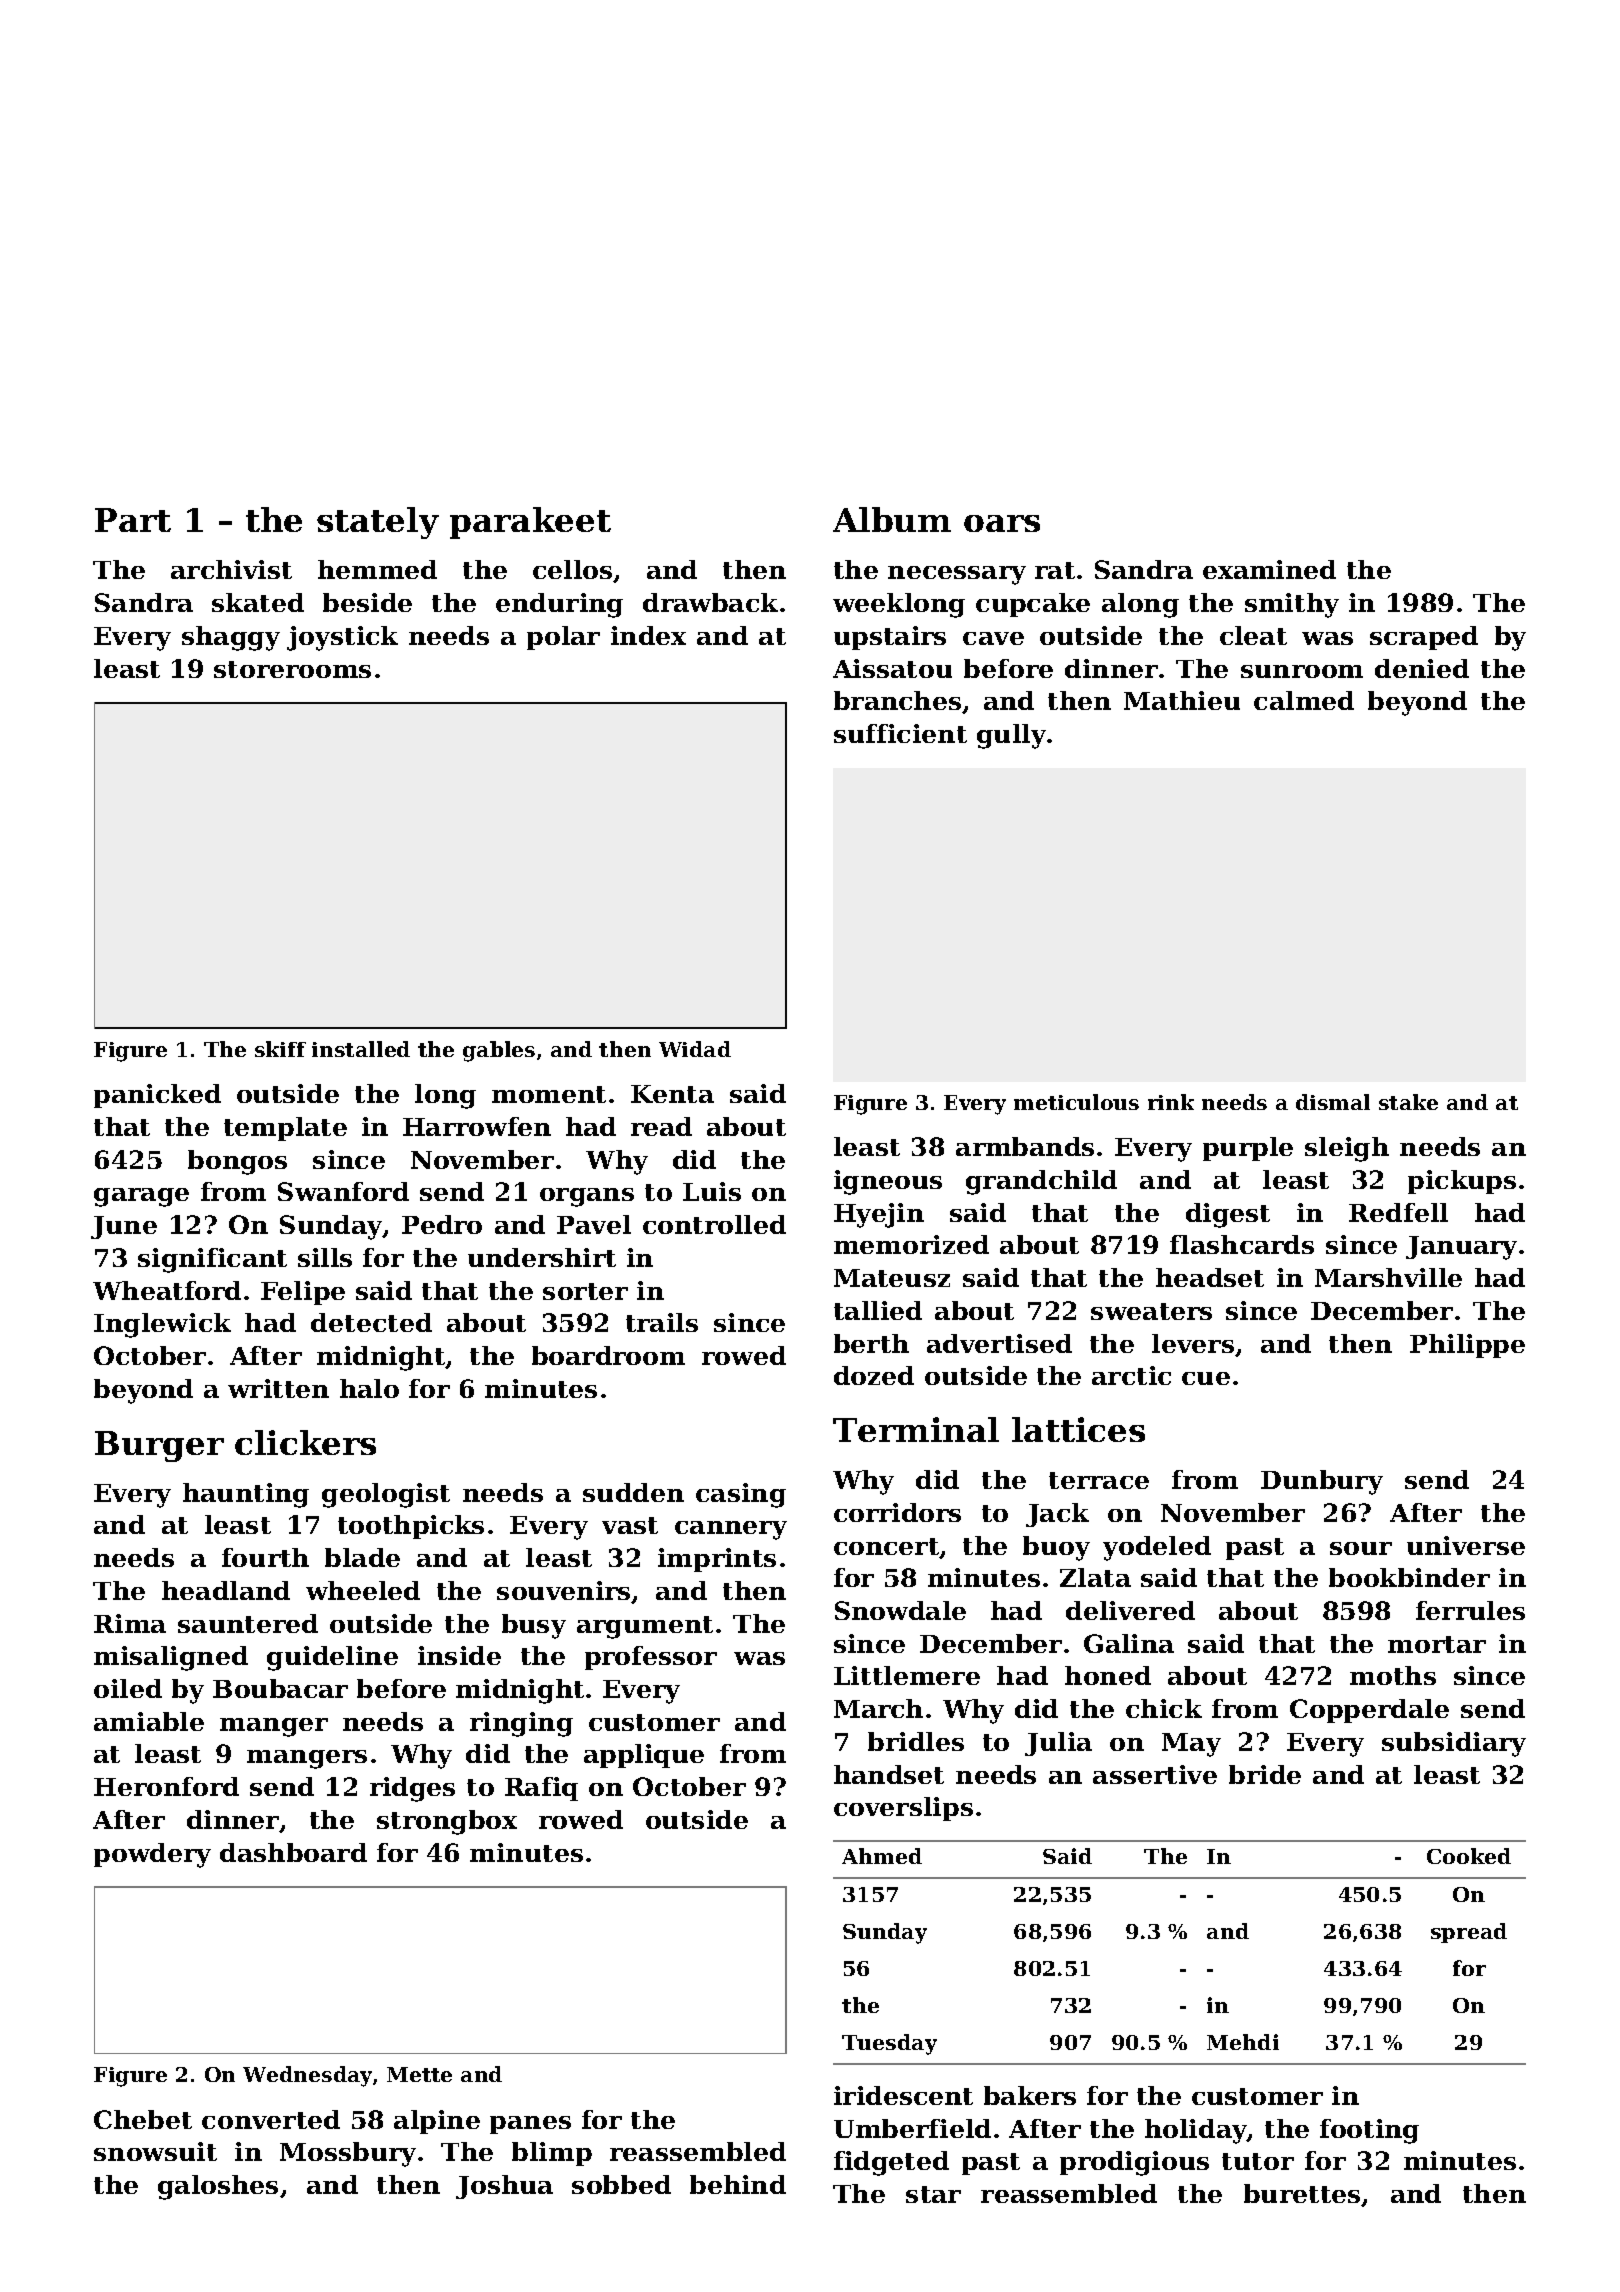 This page has height=2292, width=1620. Describe the element at coordinates (738, 2184) in the page. I see `behind` at that location.
